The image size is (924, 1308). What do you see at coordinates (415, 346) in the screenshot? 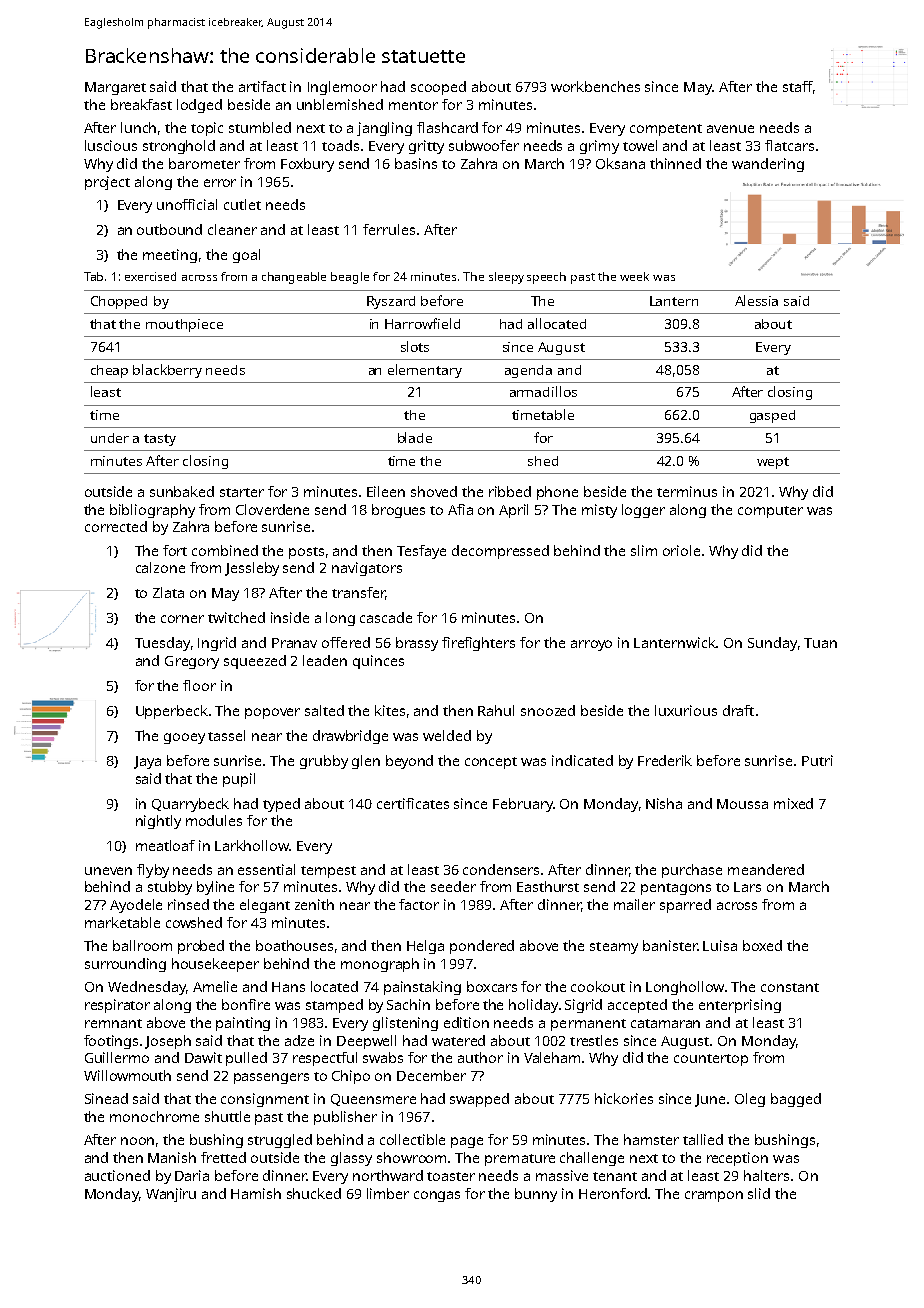
I see `slots` at bounding box center [415, 346].
